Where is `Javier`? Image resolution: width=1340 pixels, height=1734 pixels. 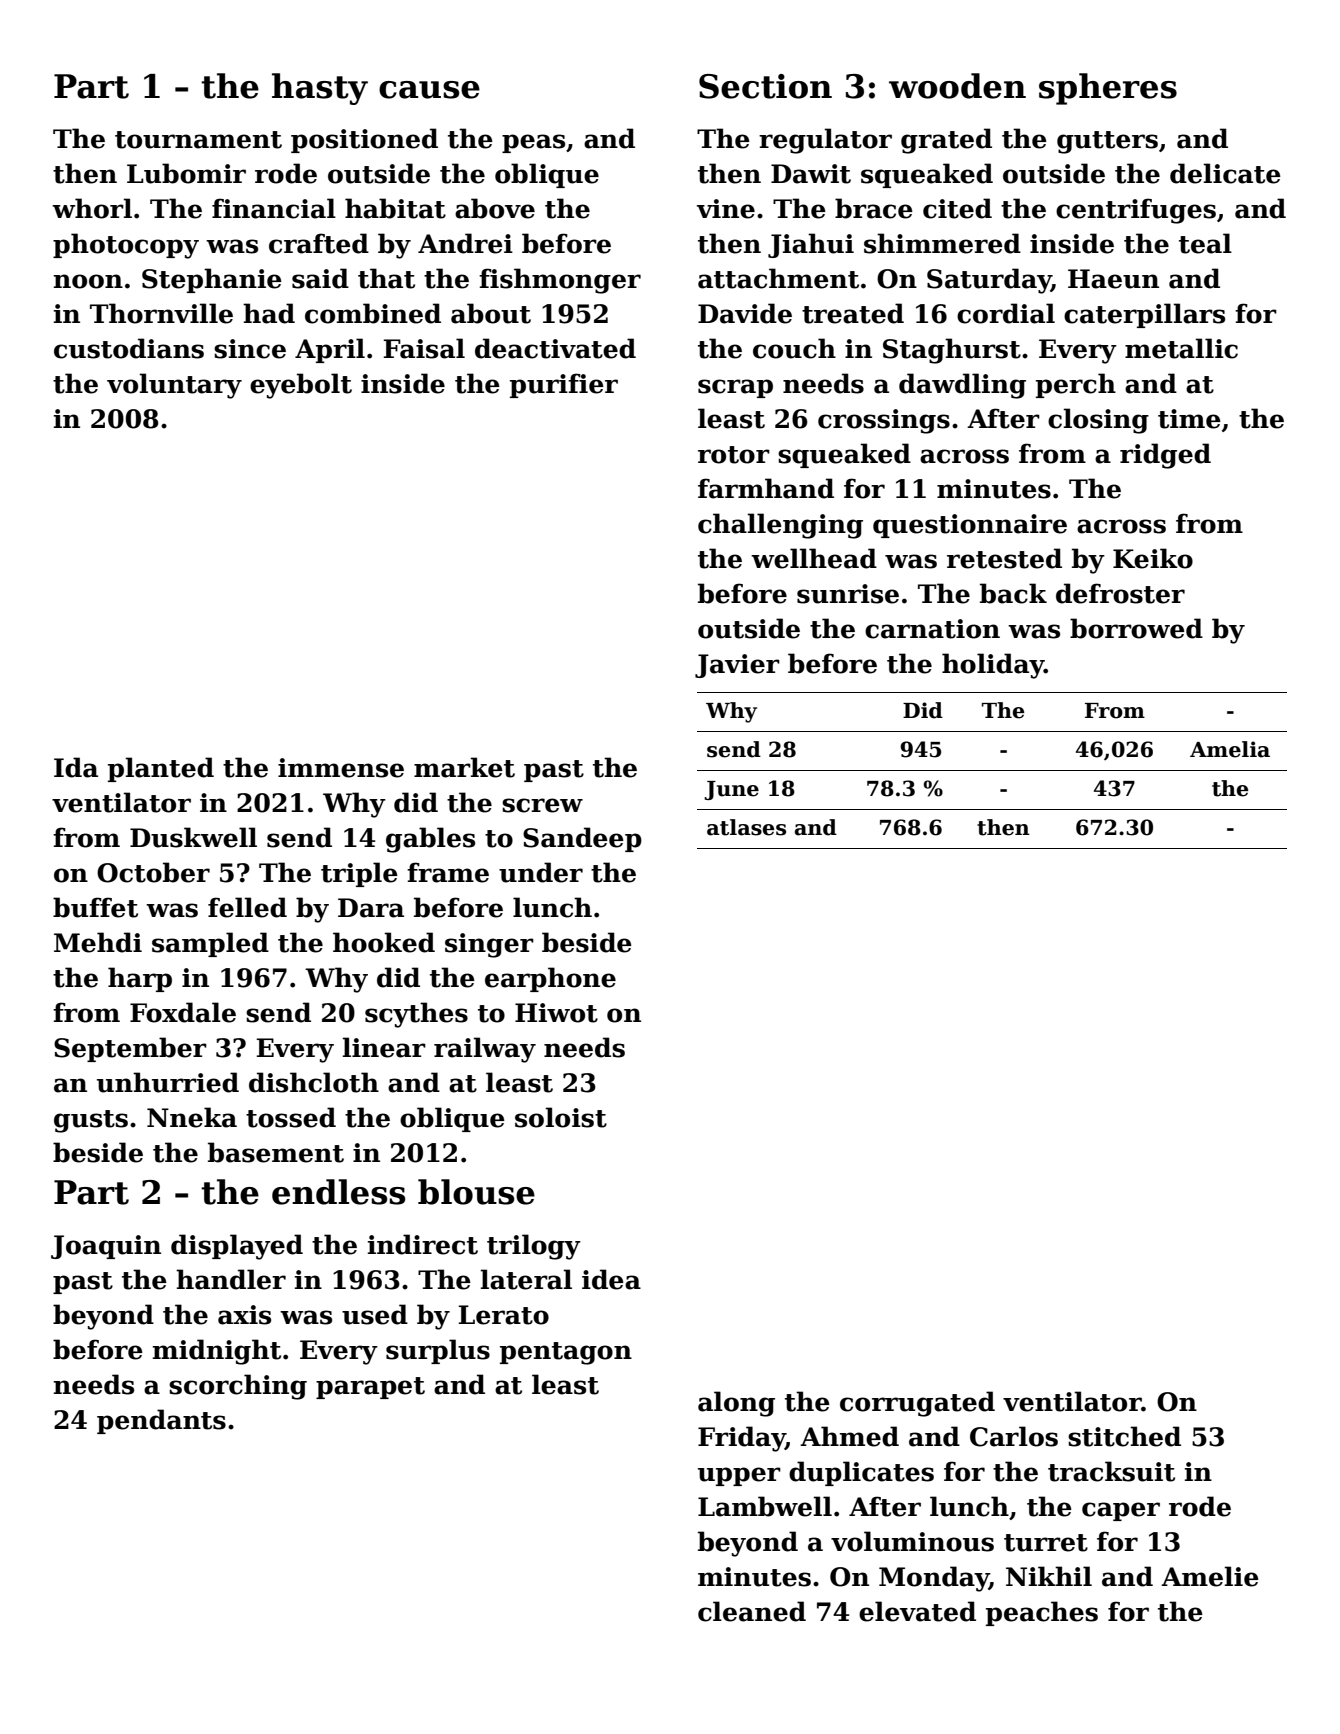
Javier is located at coordinates (737, 666).
